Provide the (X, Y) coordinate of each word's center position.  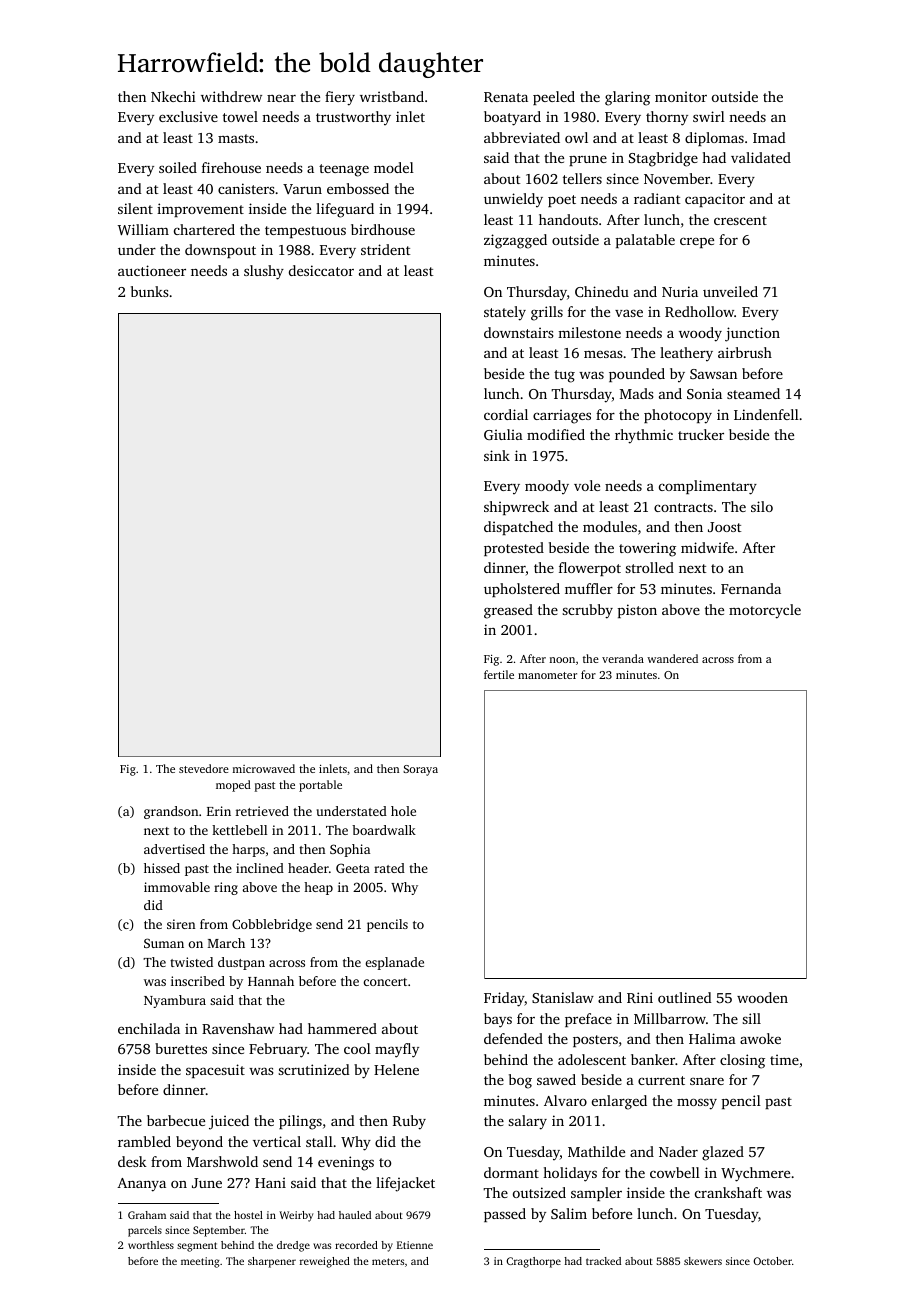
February (278, 1050)
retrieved (262, 811)
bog (520, 1081)
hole (403, 811)
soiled (178, 167)
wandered (672, 658)
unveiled (730, 291)
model (394, 167)
